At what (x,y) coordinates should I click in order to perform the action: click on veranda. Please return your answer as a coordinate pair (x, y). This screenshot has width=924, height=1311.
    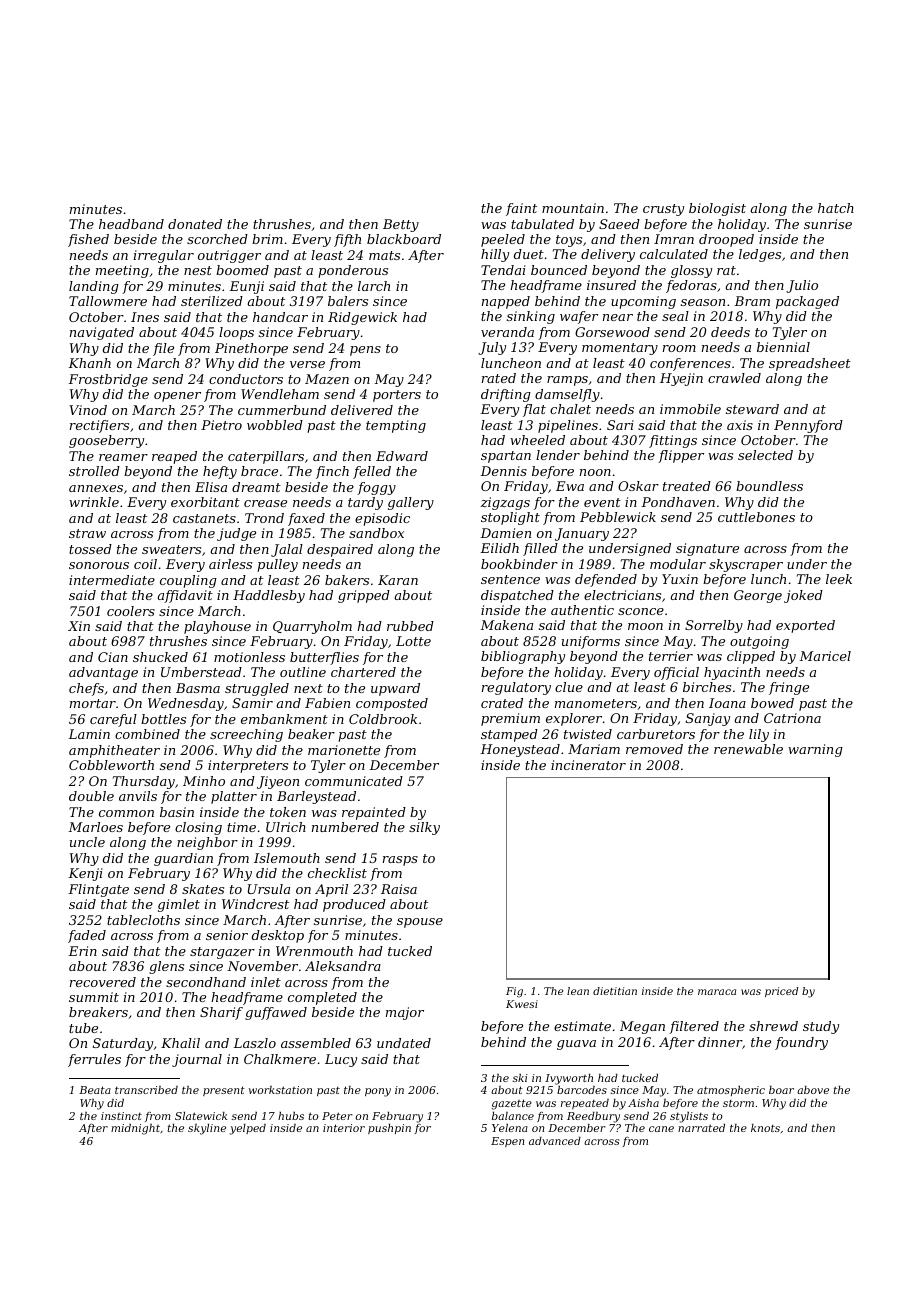
    Looking at the image, I should click on (507, 332).
